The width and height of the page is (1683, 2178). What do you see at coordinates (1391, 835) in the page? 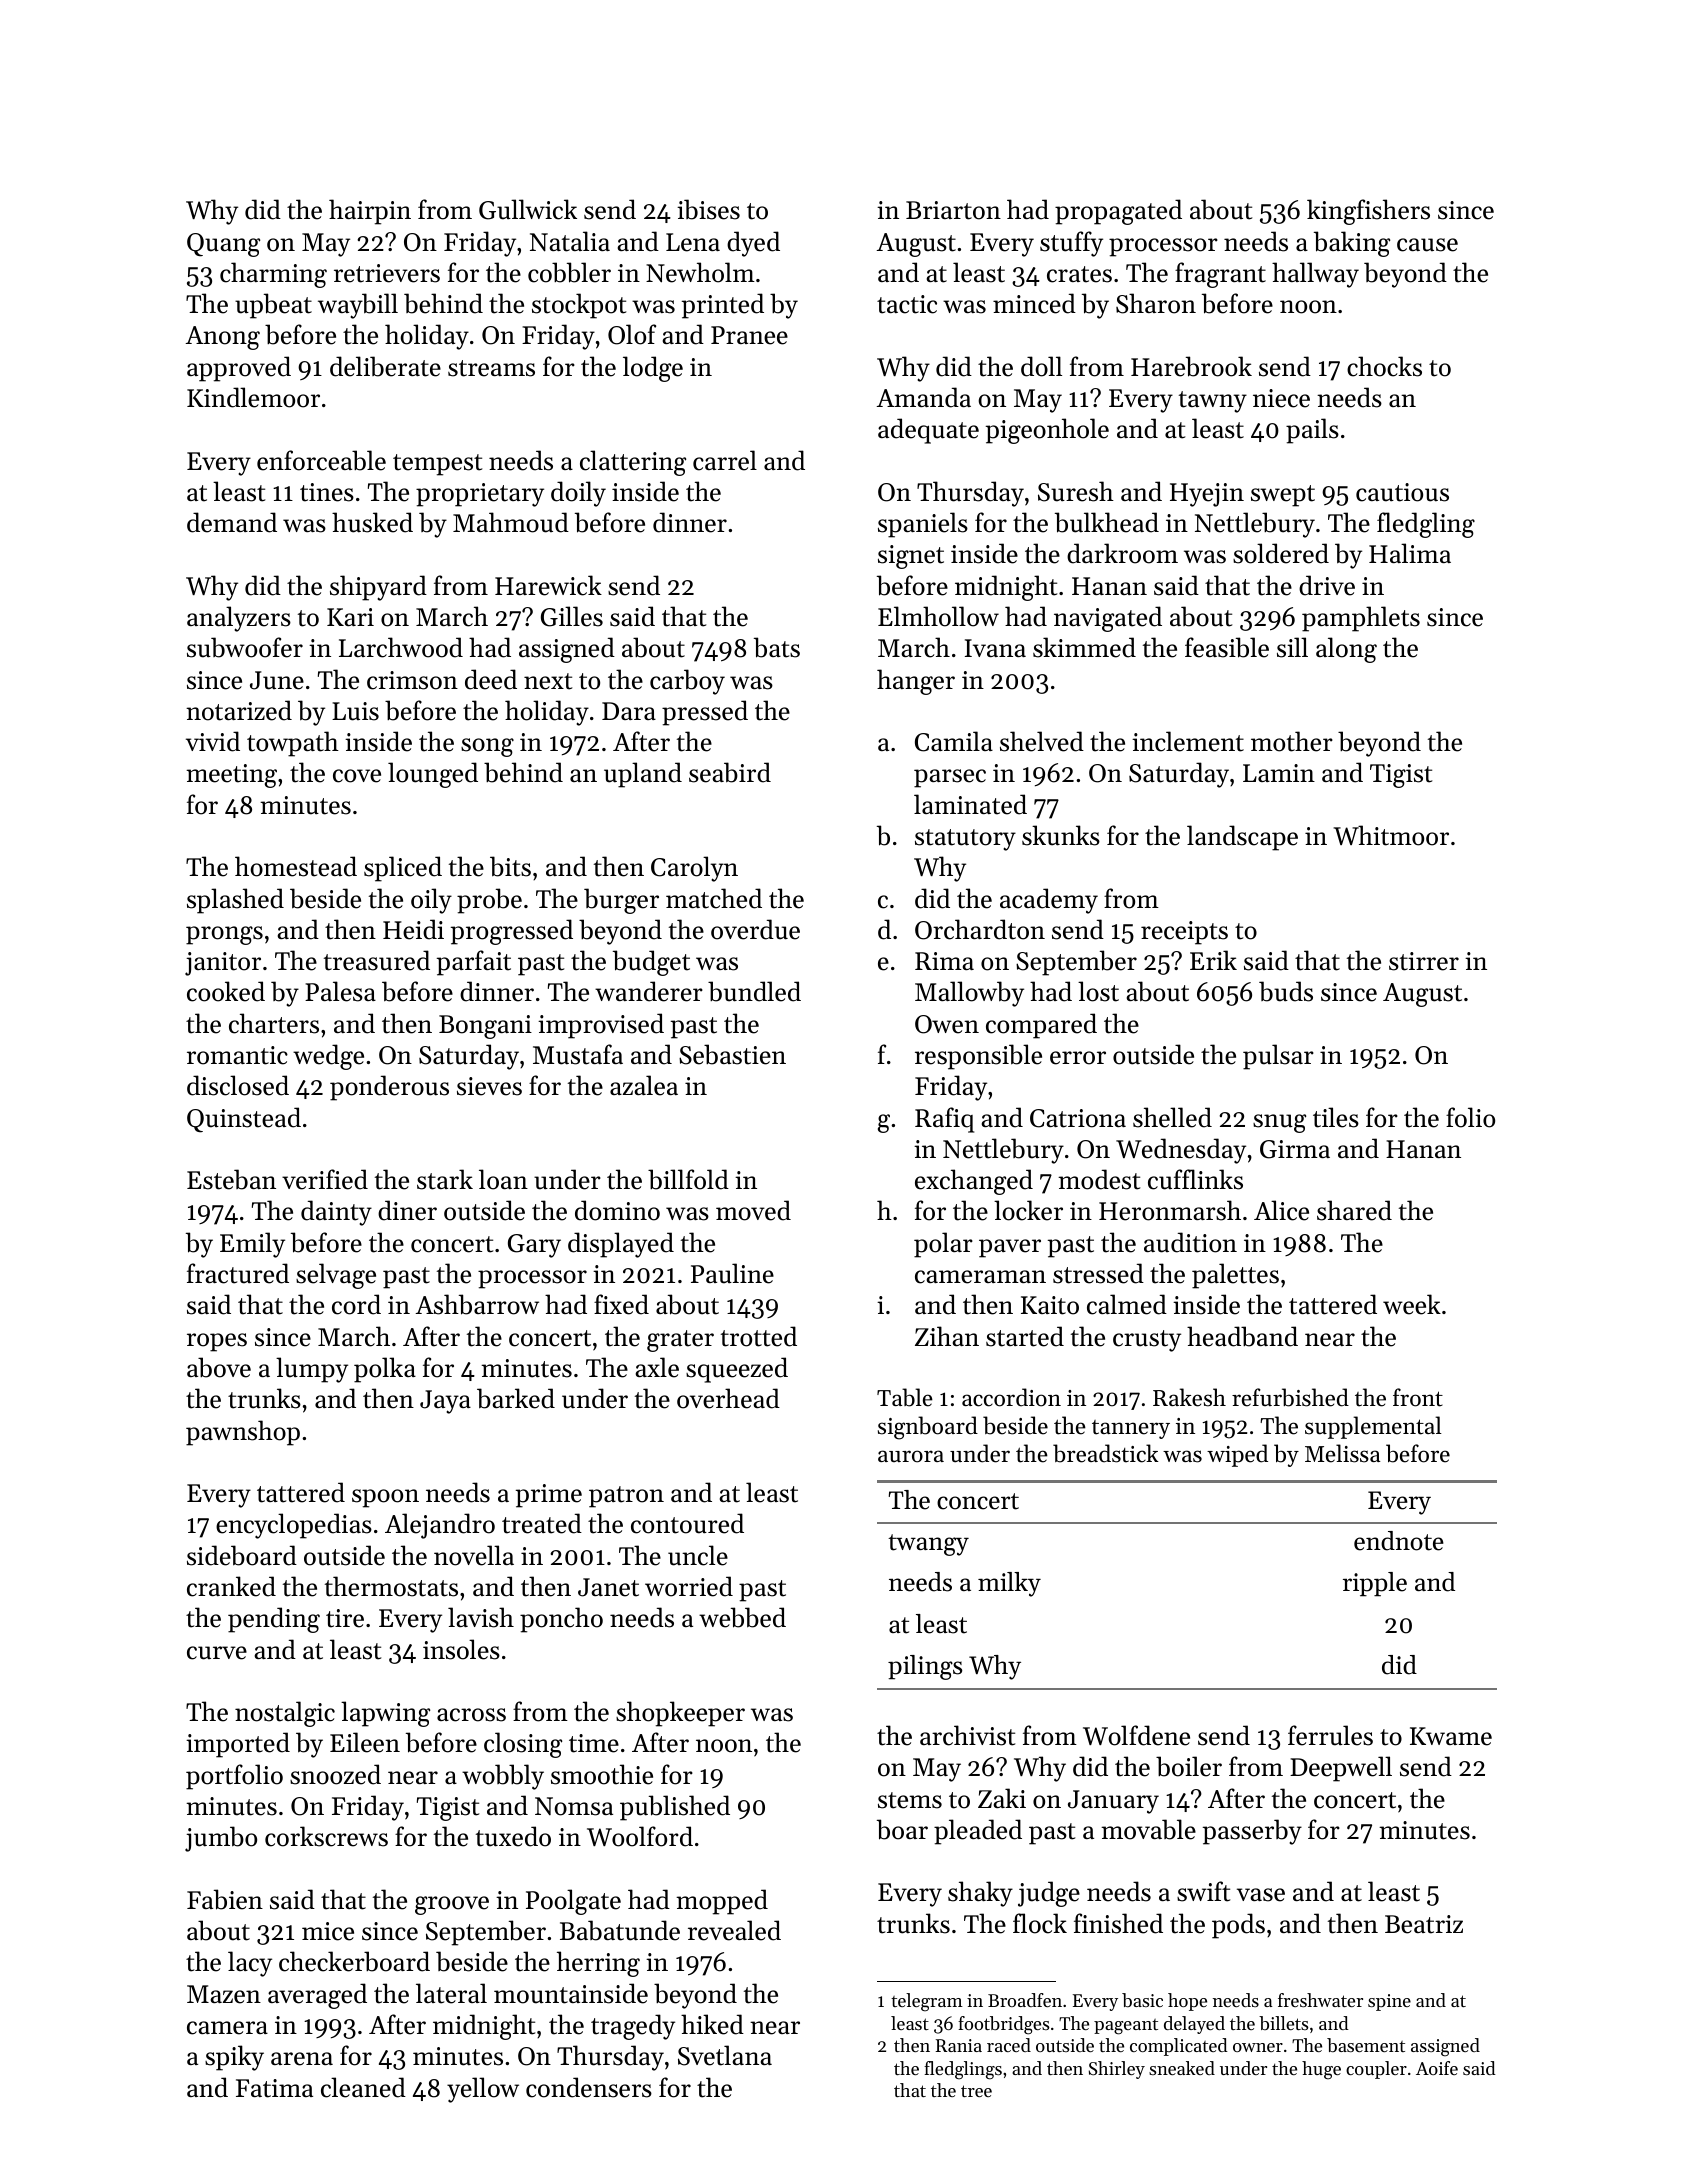
I see `Whitmoor` at bounding box center [1391, 835].
